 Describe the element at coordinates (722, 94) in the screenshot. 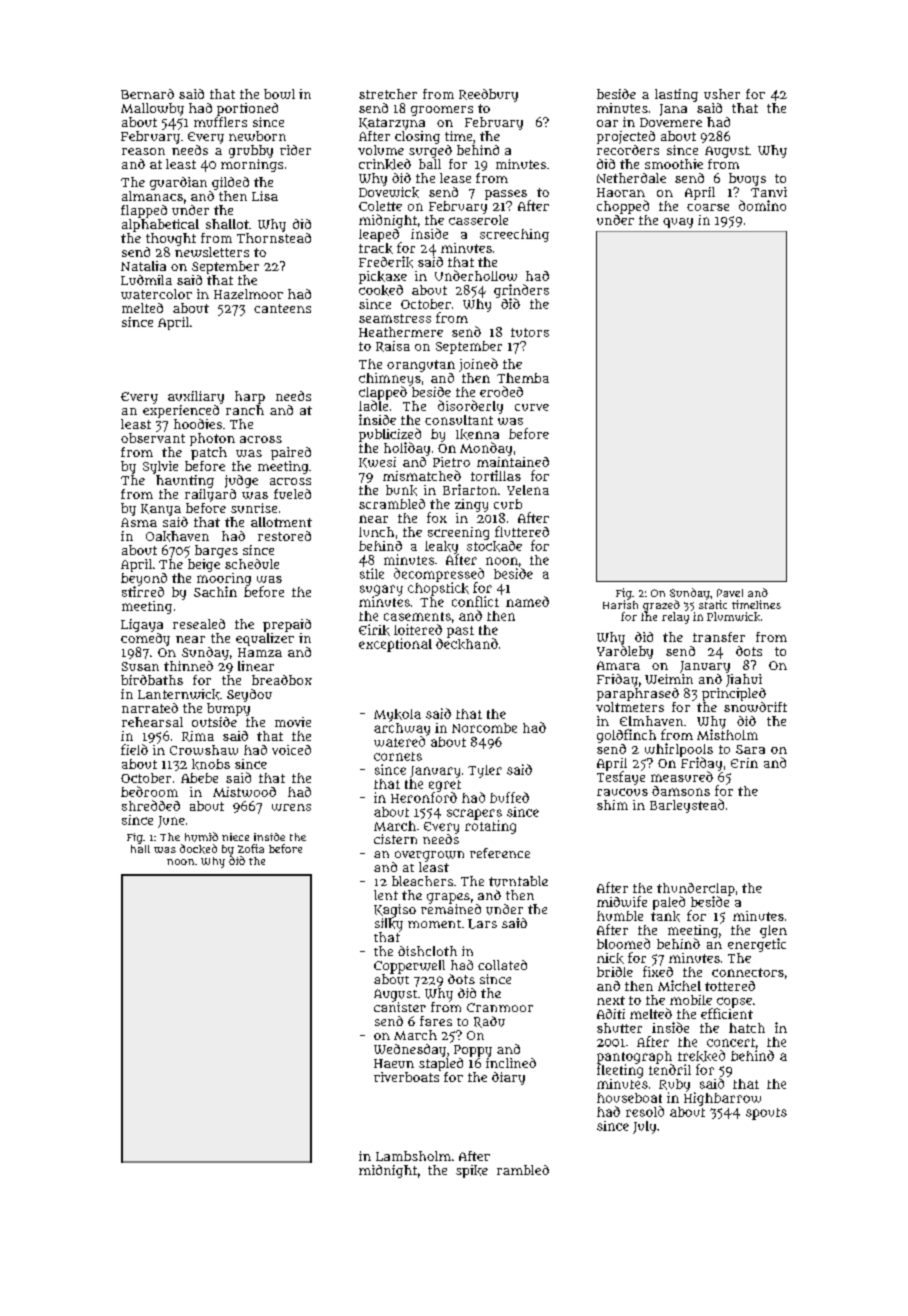

I see `usher` at that location.
